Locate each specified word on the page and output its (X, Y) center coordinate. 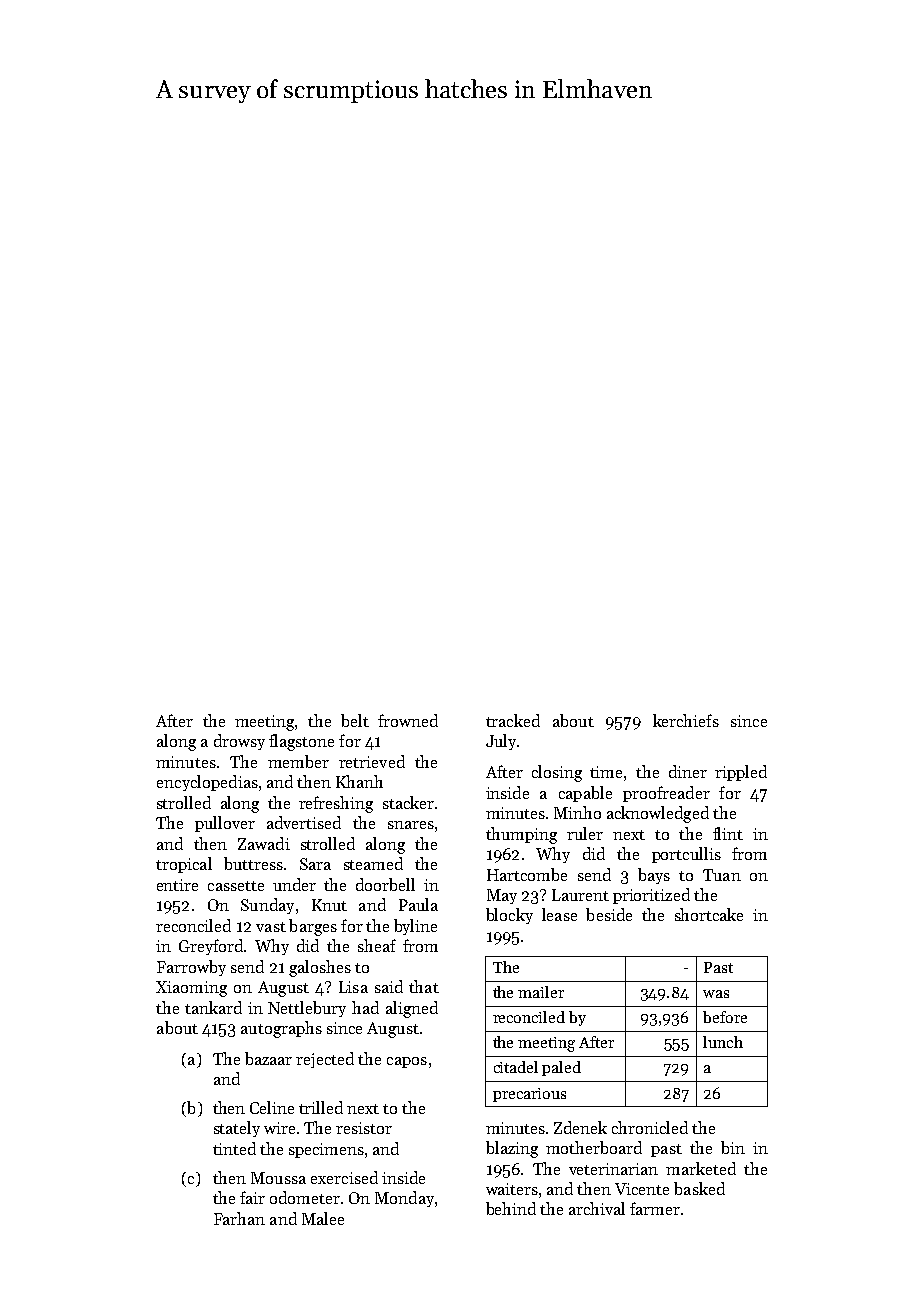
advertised (304, 822)
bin (733, 1147)
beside (609, 914)
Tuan (722, 875)
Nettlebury (307, 1009)
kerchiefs (686, 720)
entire (177, 885)
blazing (512, 1149)
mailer (541, 992)
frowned (408, 720)
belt (355, 720)
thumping (521, 835)
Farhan (239, 1218)
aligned (412, 1009)
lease (559, 914)
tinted (234, 1148)
